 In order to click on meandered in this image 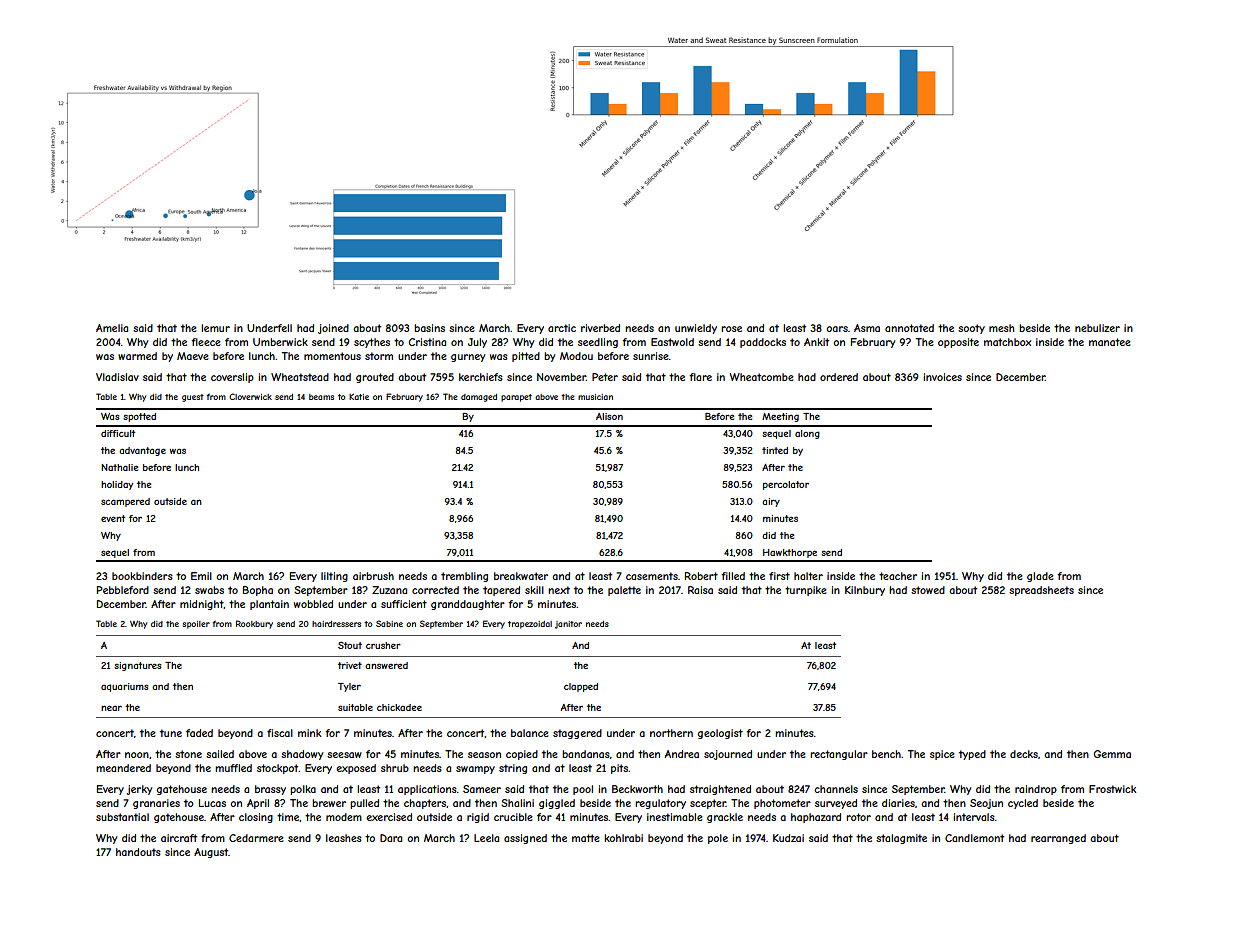, I will do `click(123, 768)`.
